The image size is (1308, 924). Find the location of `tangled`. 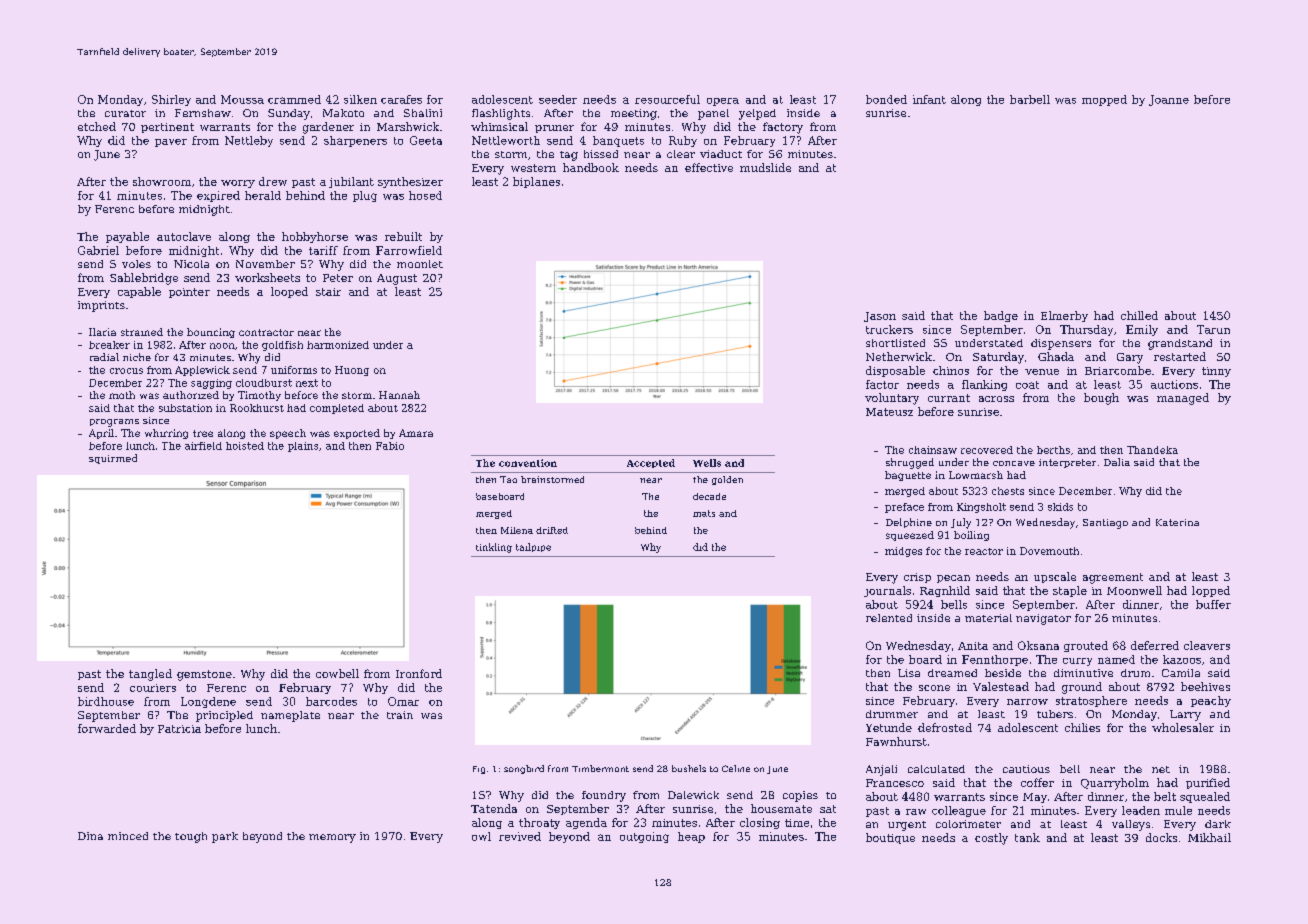

tangled is located at coordinates (150, 675).
